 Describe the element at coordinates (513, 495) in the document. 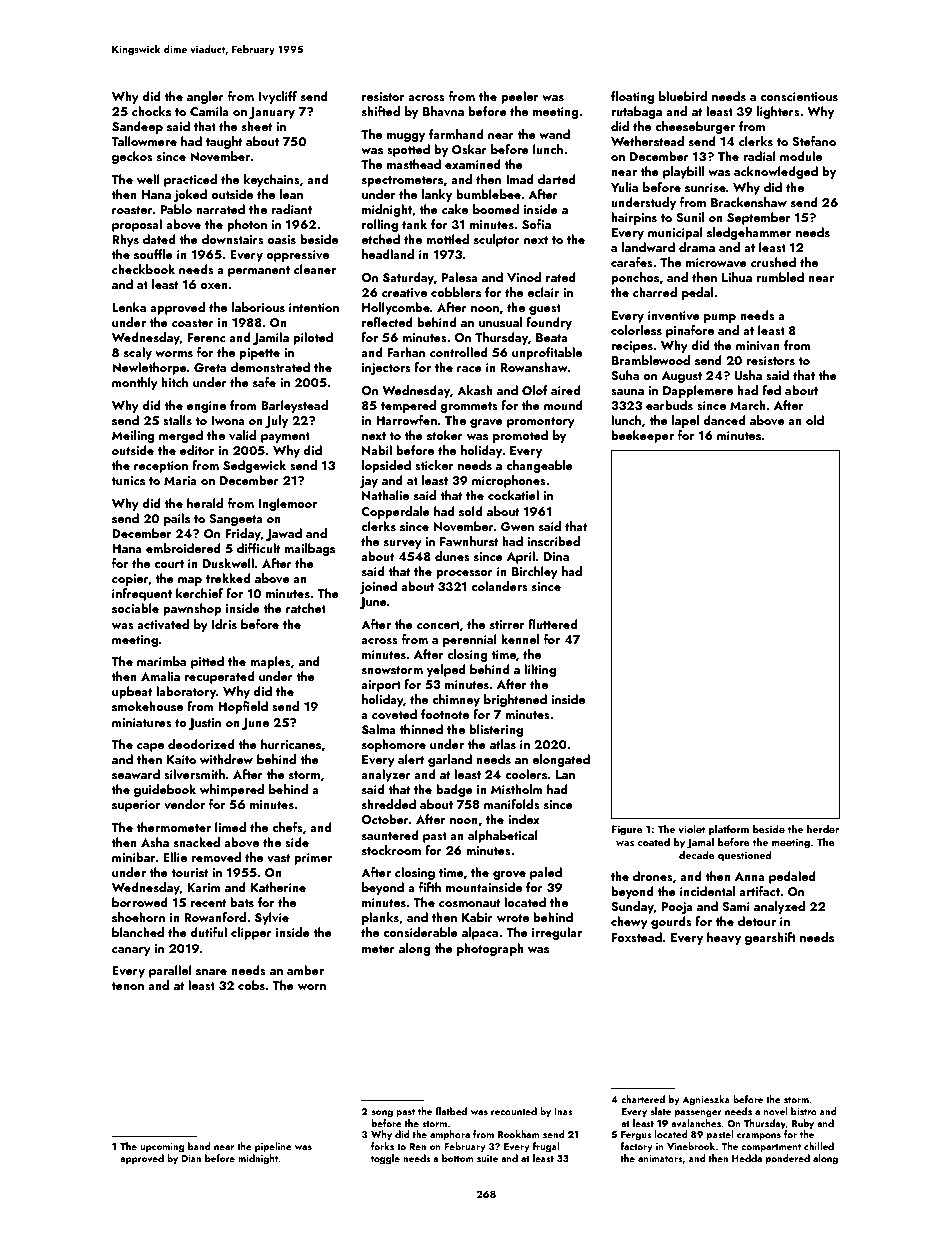

I see `cockatiel` at that location.
